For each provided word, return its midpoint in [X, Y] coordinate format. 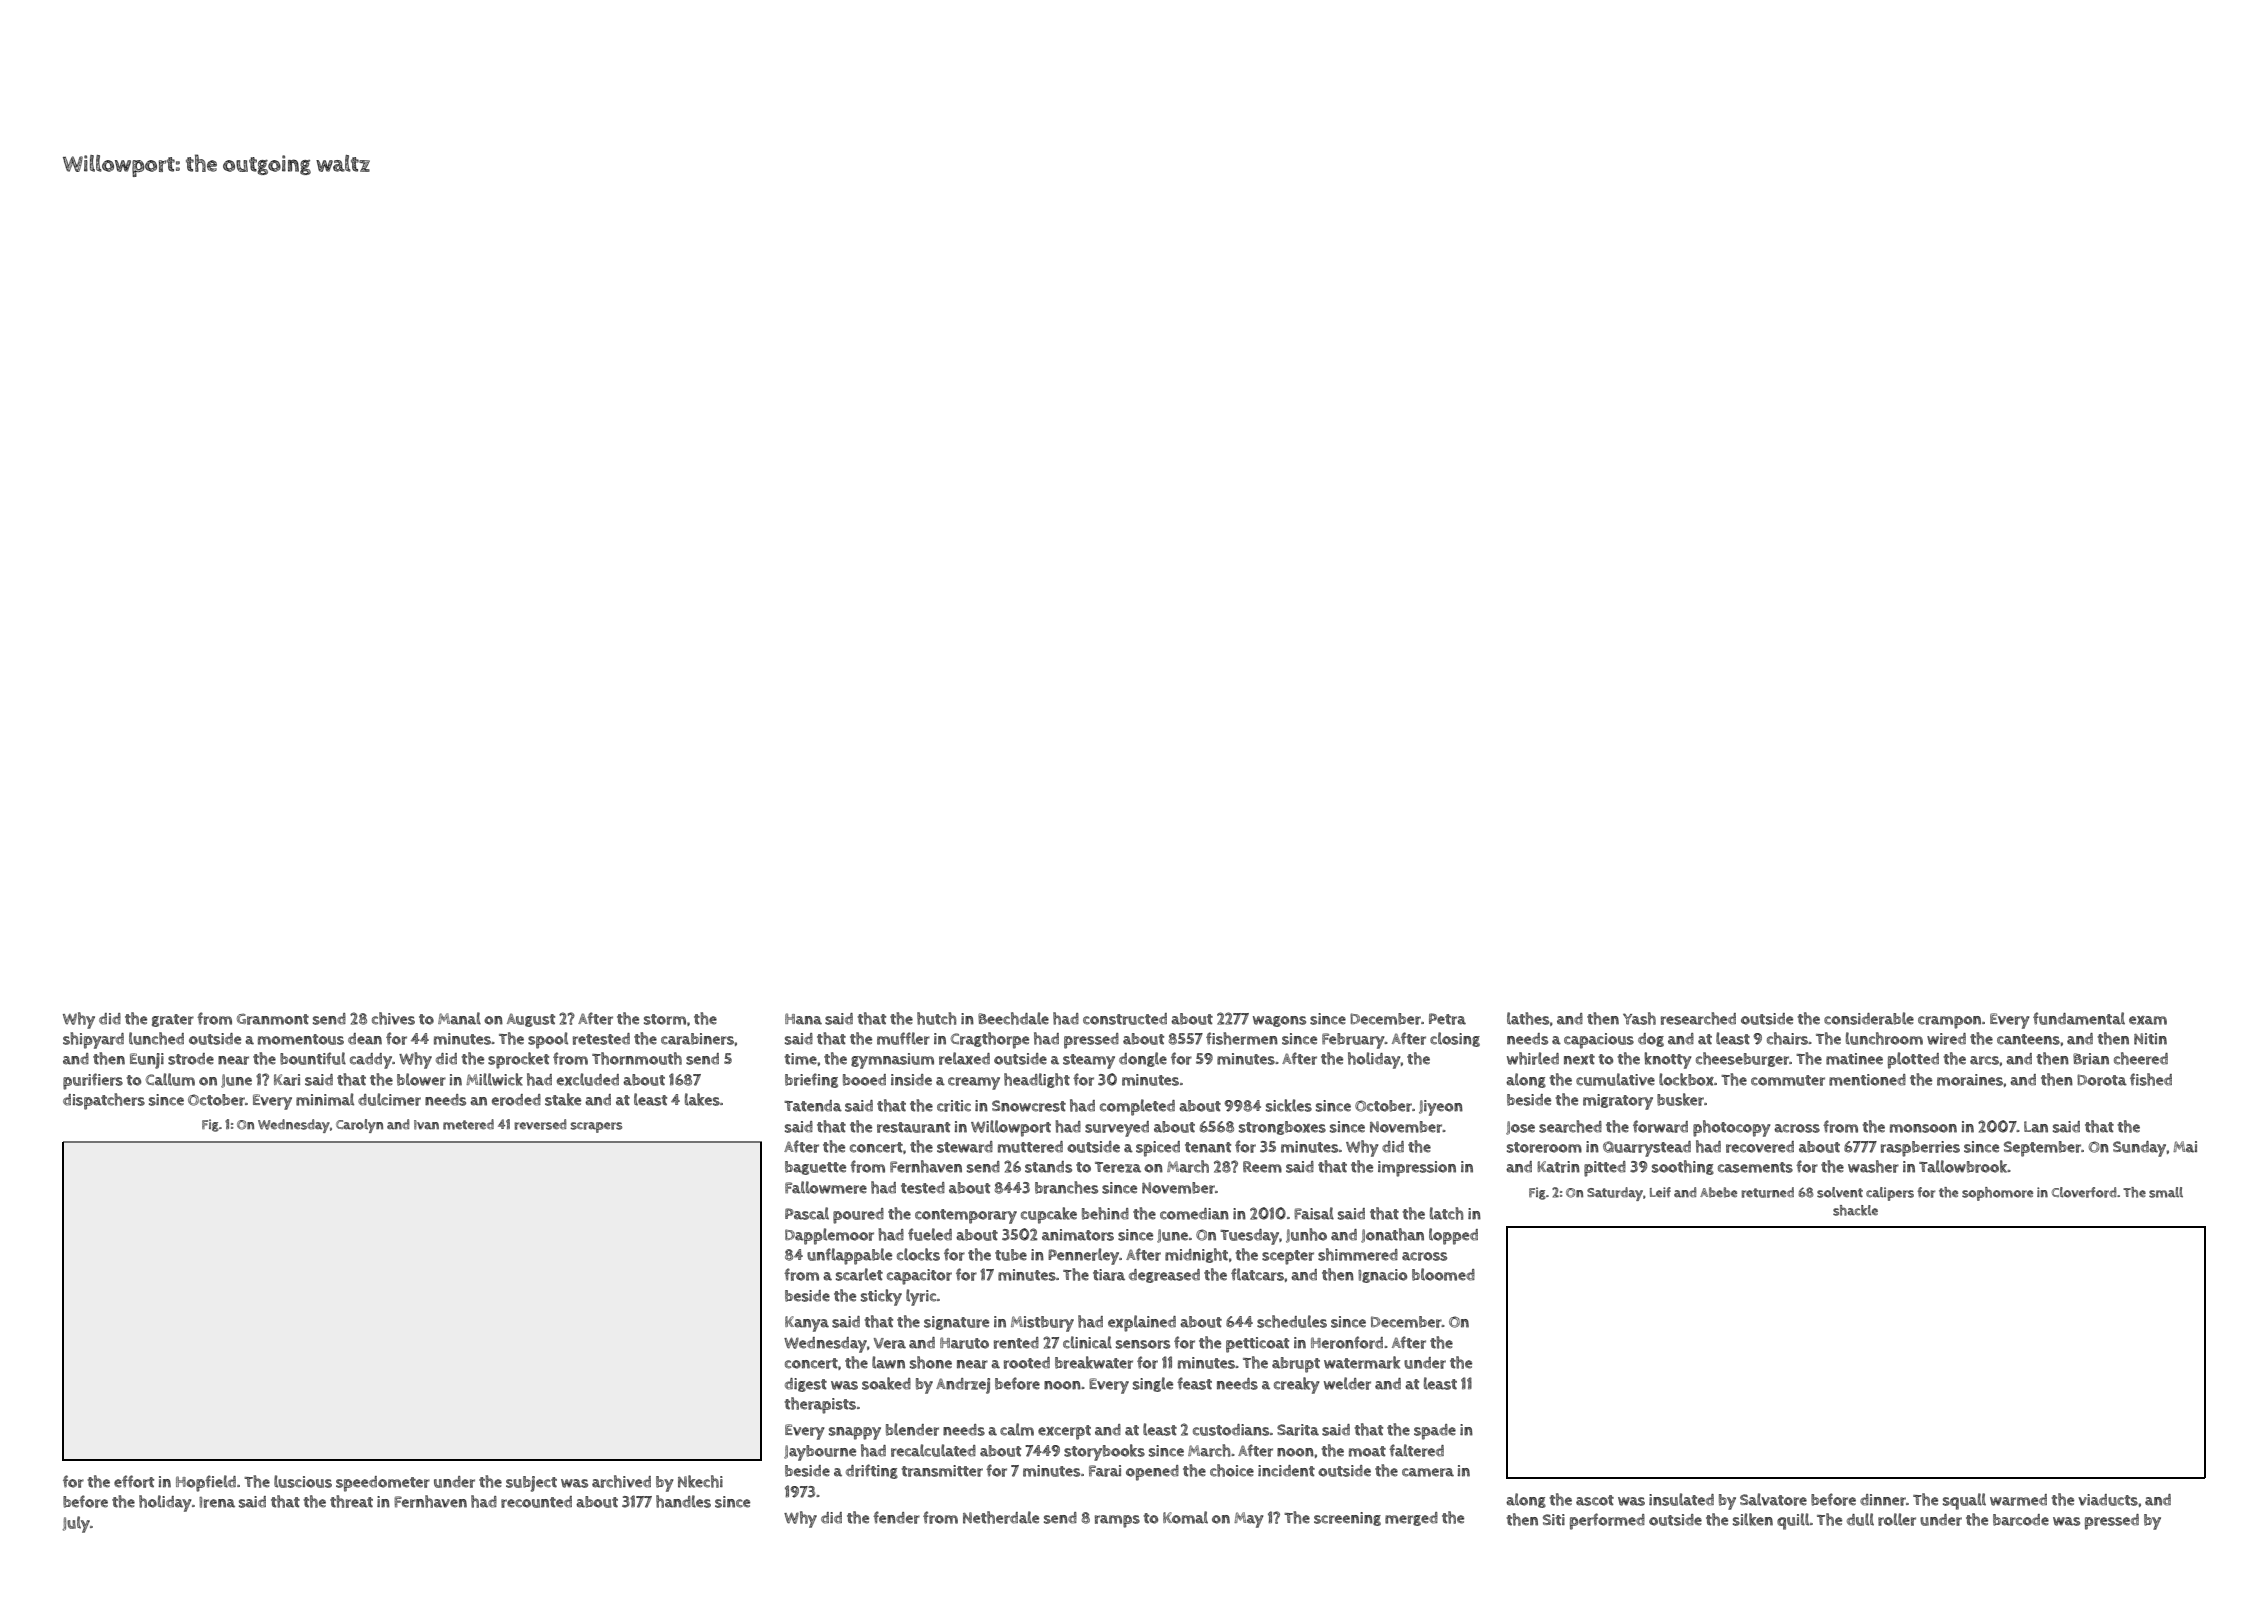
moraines [1970, 1080]
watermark [1362, 1362]
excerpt [1064, 1432]
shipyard [93, 1040]
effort [134, 1481]
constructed [1125, 1019]
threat [351, 1501]
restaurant [913, 1127]
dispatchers [104, 1101]
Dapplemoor [829, 1236]
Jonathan [1392, 1235]
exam [2148, 1020]
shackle [1855, 1210]
